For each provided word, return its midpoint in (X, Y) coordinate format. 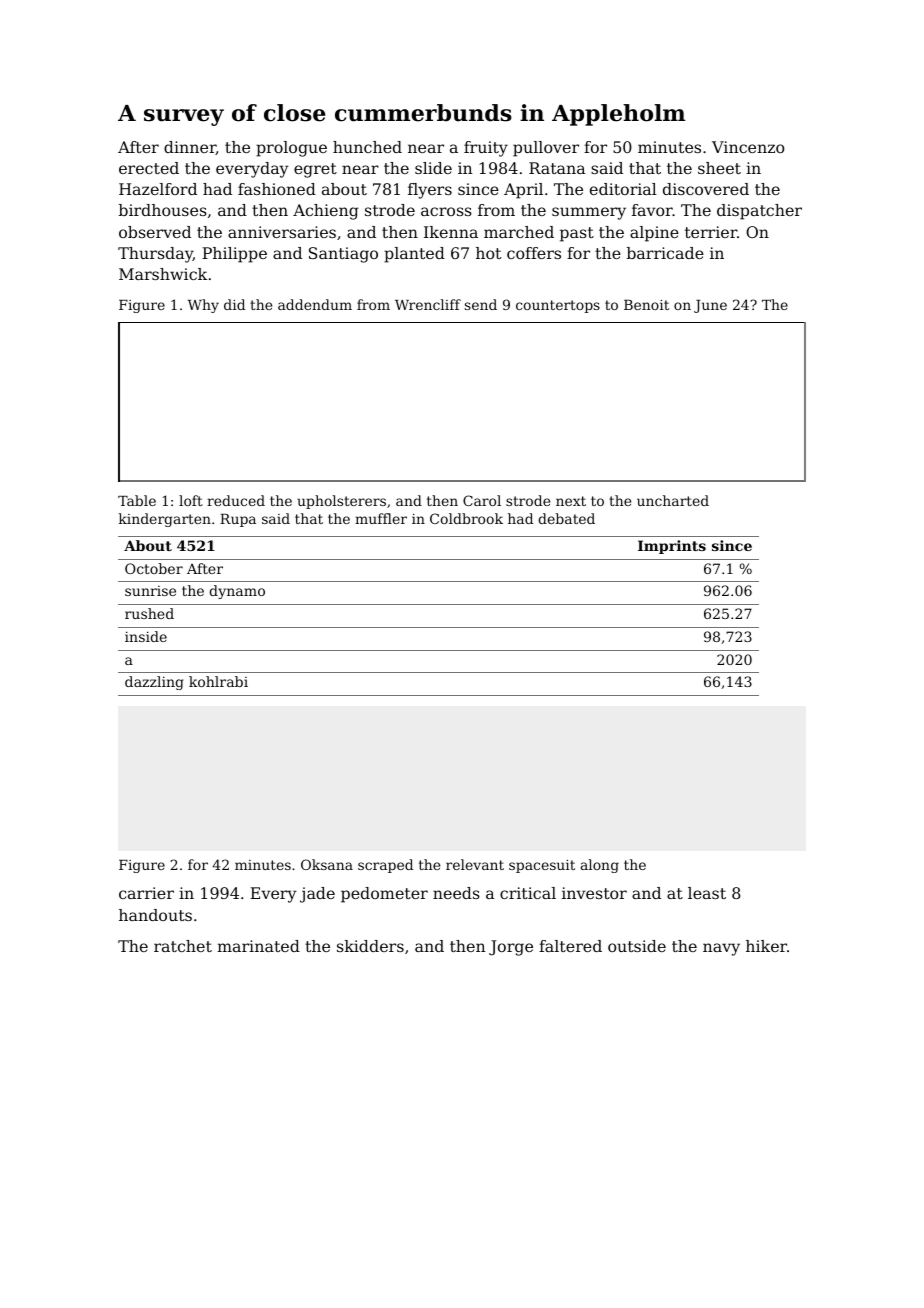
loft (191, 500)
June (710, 306)
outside (637, 946)
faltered (570, 946)
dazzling (154, 683)
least (707, 893)
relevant (475, 864)
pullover (546, 149)
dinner (190, 148)
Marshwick (163, 274)
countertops (558, 306)
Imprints (672, 547)
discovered (706, 189)
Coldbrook (466, 518)
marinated (258, 946)
